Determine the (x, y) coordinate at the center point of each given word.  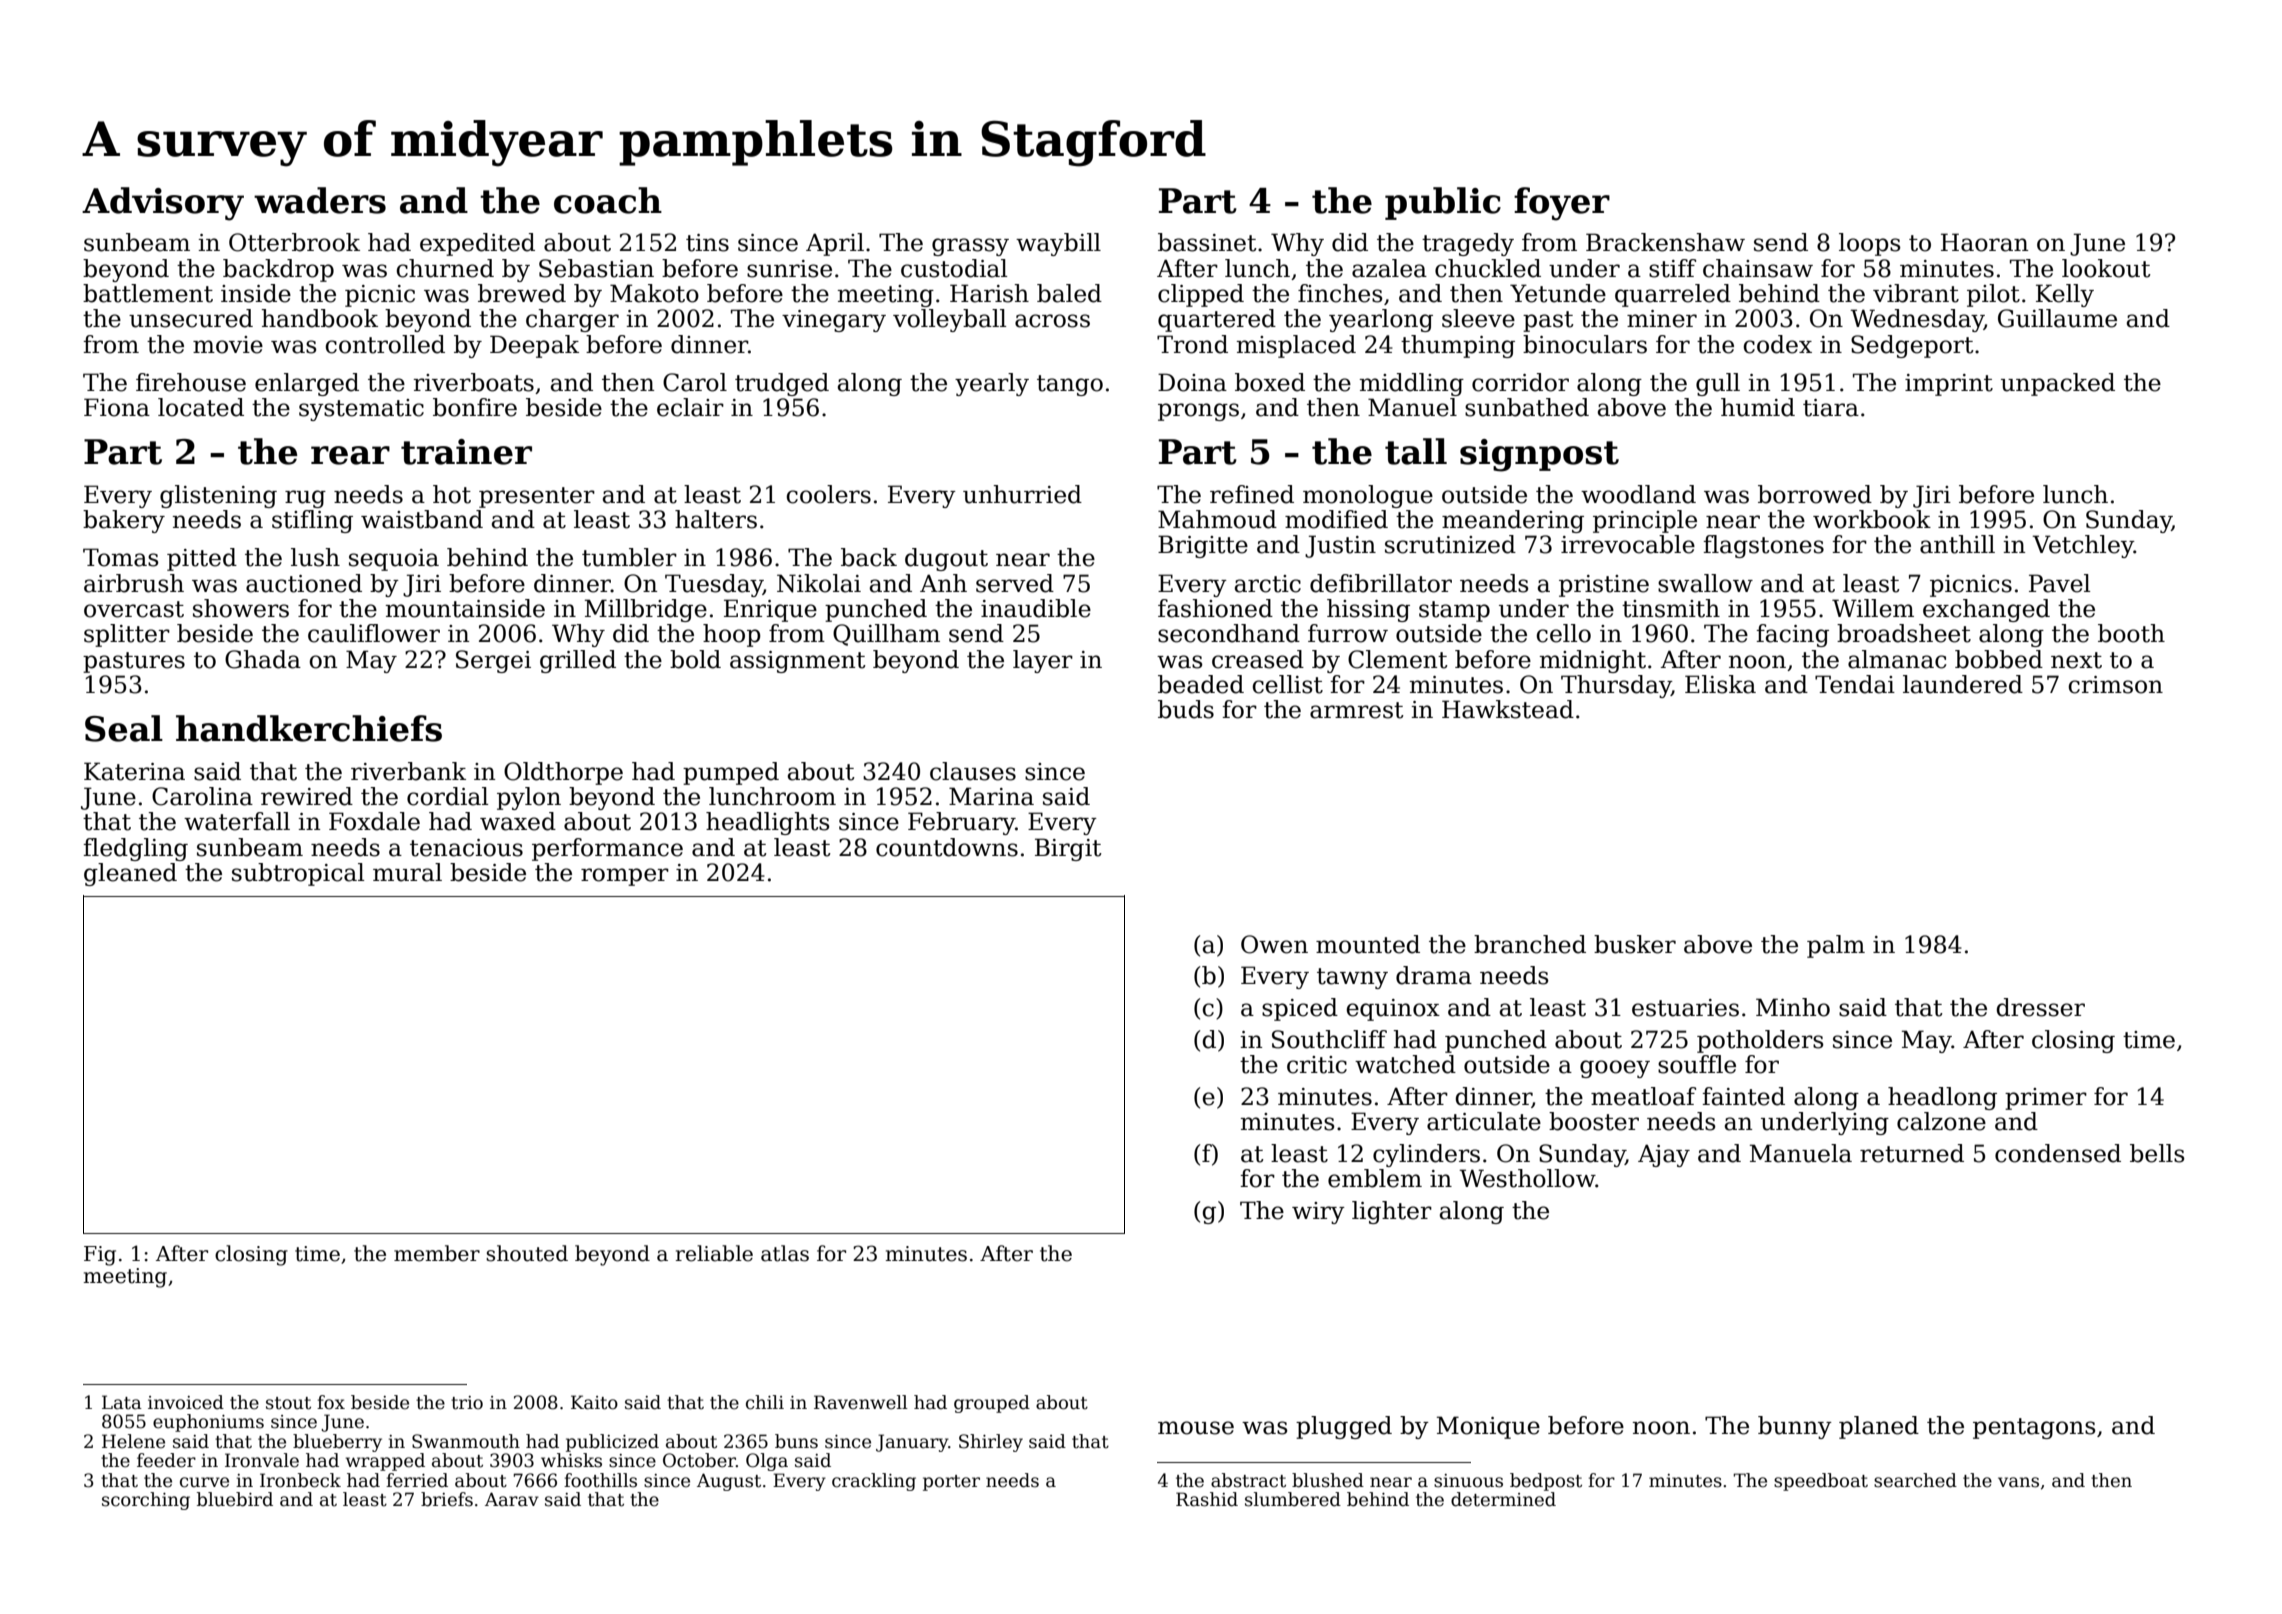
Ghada (263, 659)
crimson (2116, 685)
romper (625, 877)
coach (608, 200)
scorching (146, 1501)
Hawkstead (1508, 709)
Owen (1274, 944)
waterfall (237, 821)
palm (1836, 946)
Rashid (1207, 1499)
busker (1635, 944)
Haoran (1984, 242)
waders (320, 200)
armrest (1357, 710)
